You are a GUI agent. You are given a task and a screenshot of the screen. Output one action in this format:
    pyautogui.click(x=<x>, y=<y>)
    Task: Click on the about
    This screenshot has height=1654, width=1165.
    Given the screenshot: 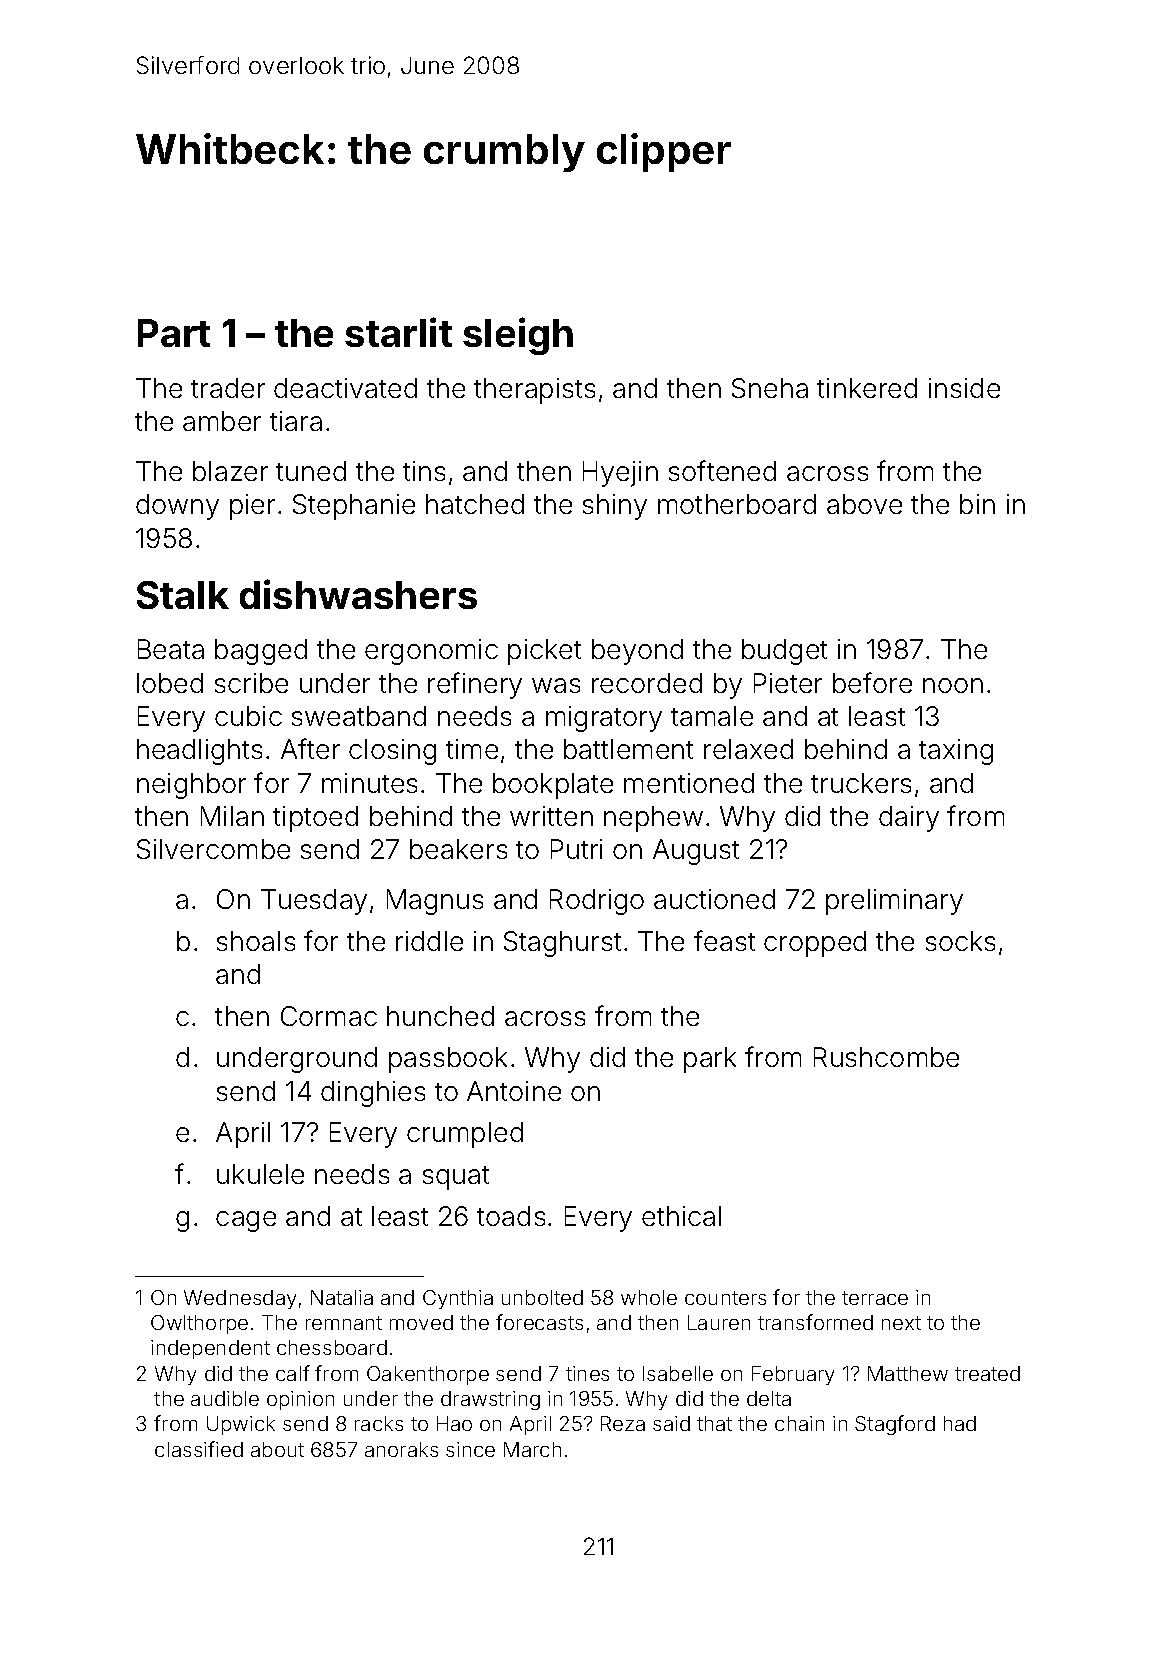 What is the action you would take?
    pyautogui.click(x=277, y=1449)
